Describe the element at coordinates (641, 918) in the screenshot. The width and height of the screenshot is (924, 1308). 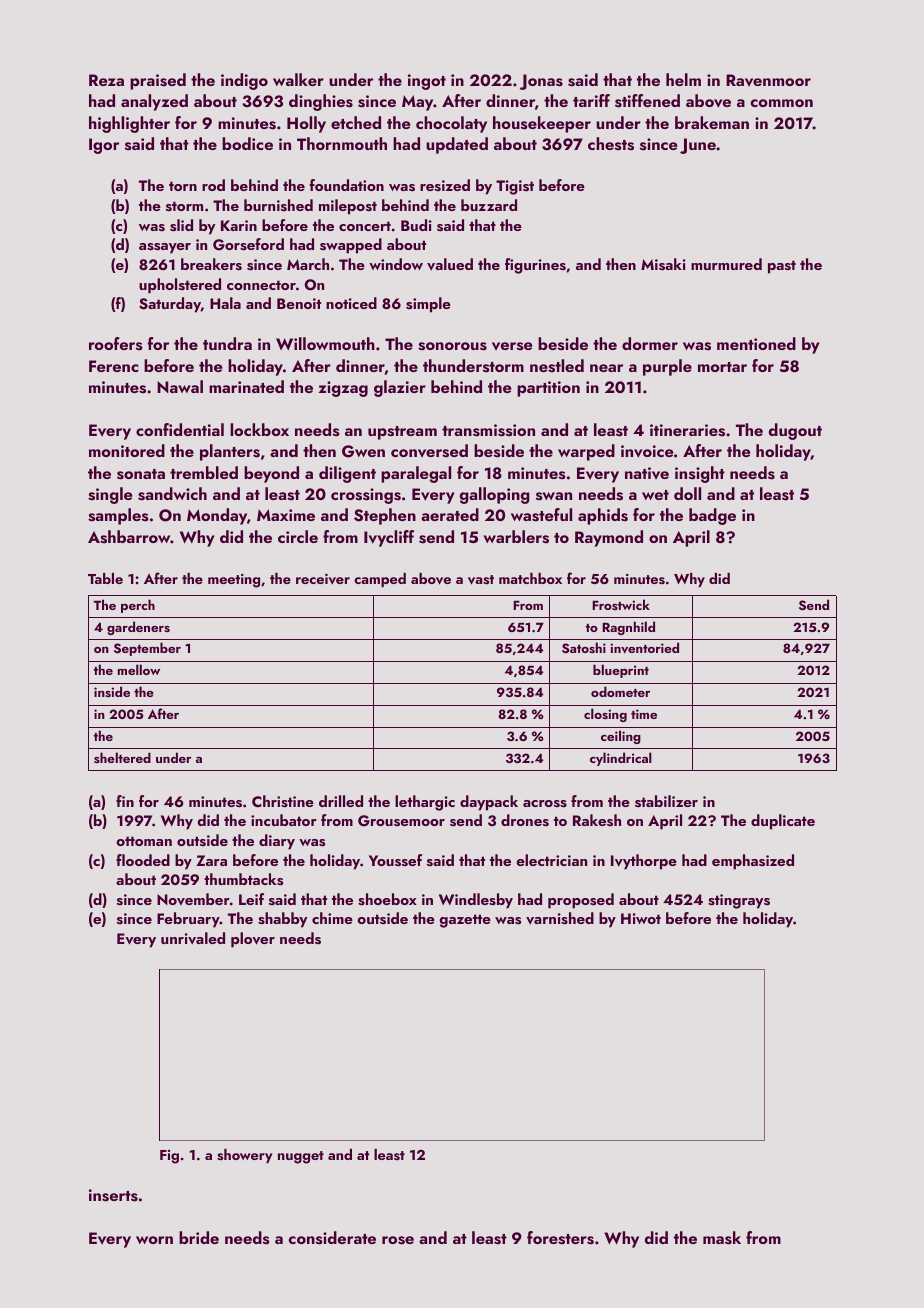
I see `Hiwot` at that location.
